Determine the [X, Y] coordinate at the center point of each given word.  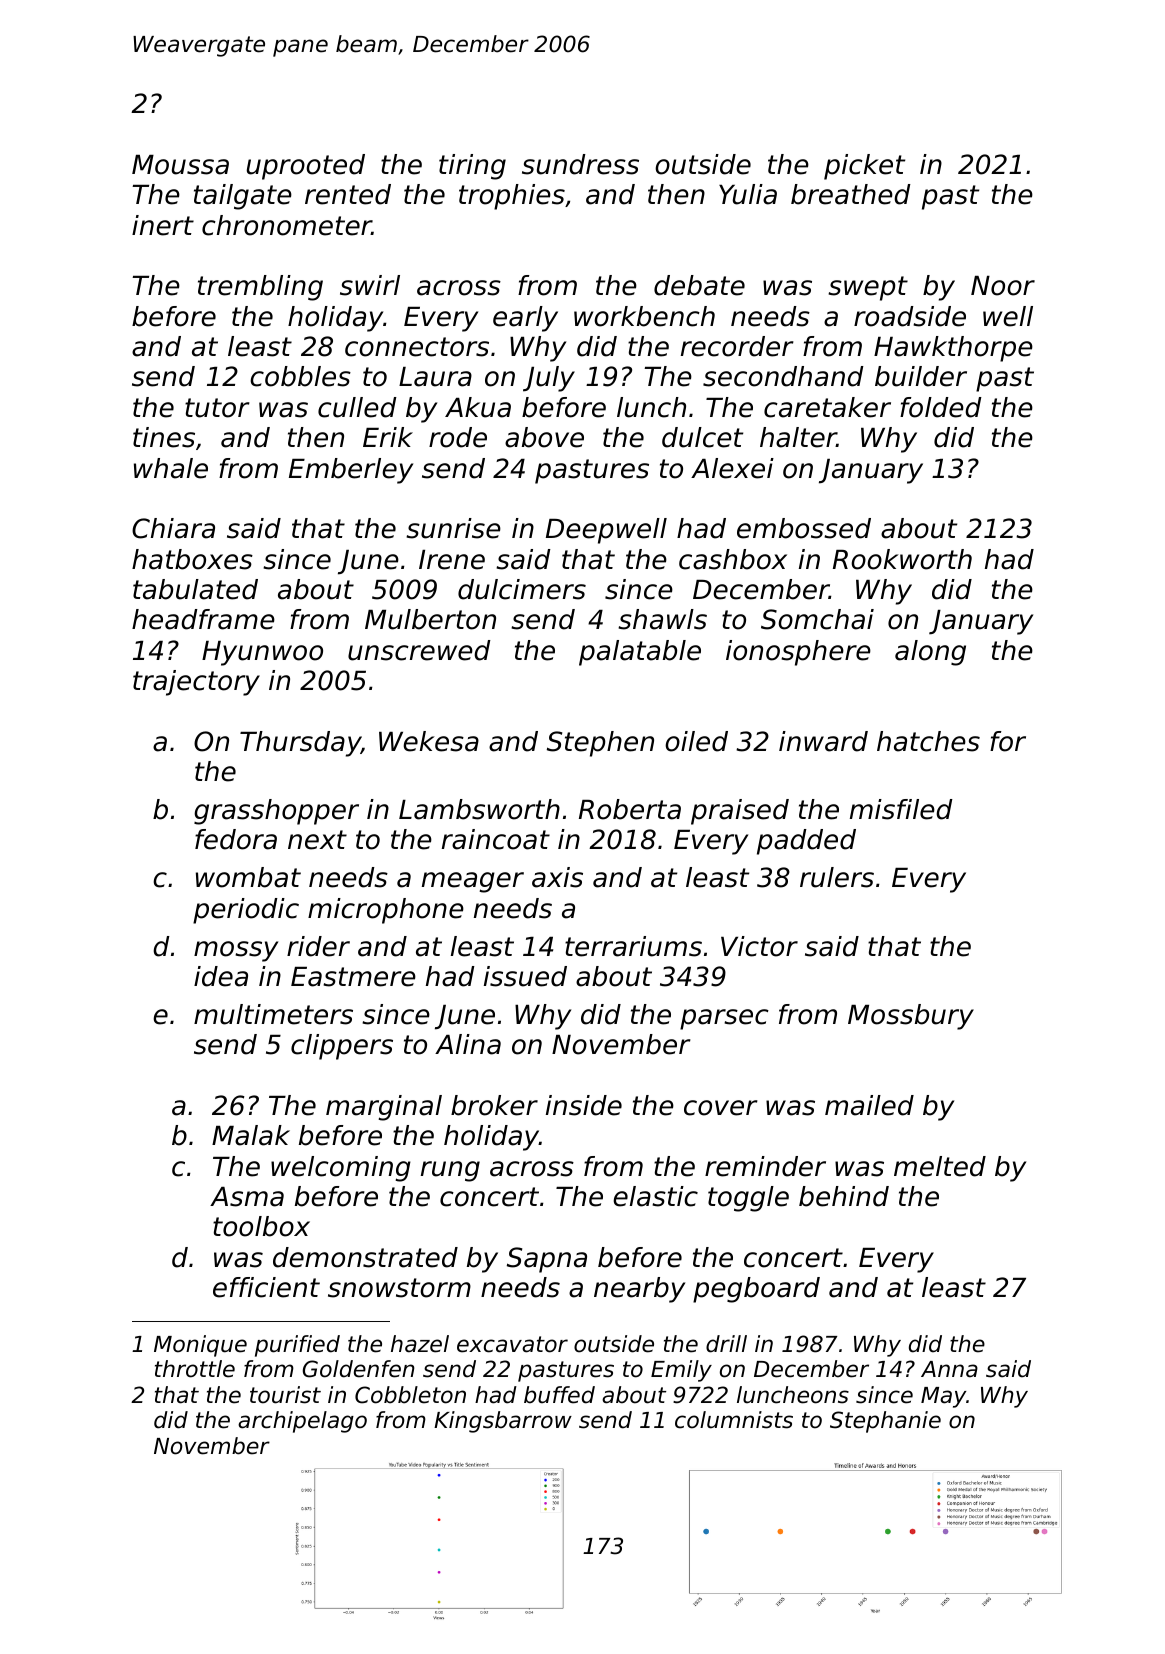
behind [844, 1196]
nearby [639, 1290]
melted [940, 1166]
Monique [200, 1346]
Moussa [180, 165]
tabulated [195, 589]
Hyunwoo [262, 653]
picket [864, 167]
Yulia [748, 194]
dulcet [702, 437]
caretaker [827, 407]
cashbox [733, 559]
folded [941, 407]
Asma [247, 1197]
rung [450, 1171]
